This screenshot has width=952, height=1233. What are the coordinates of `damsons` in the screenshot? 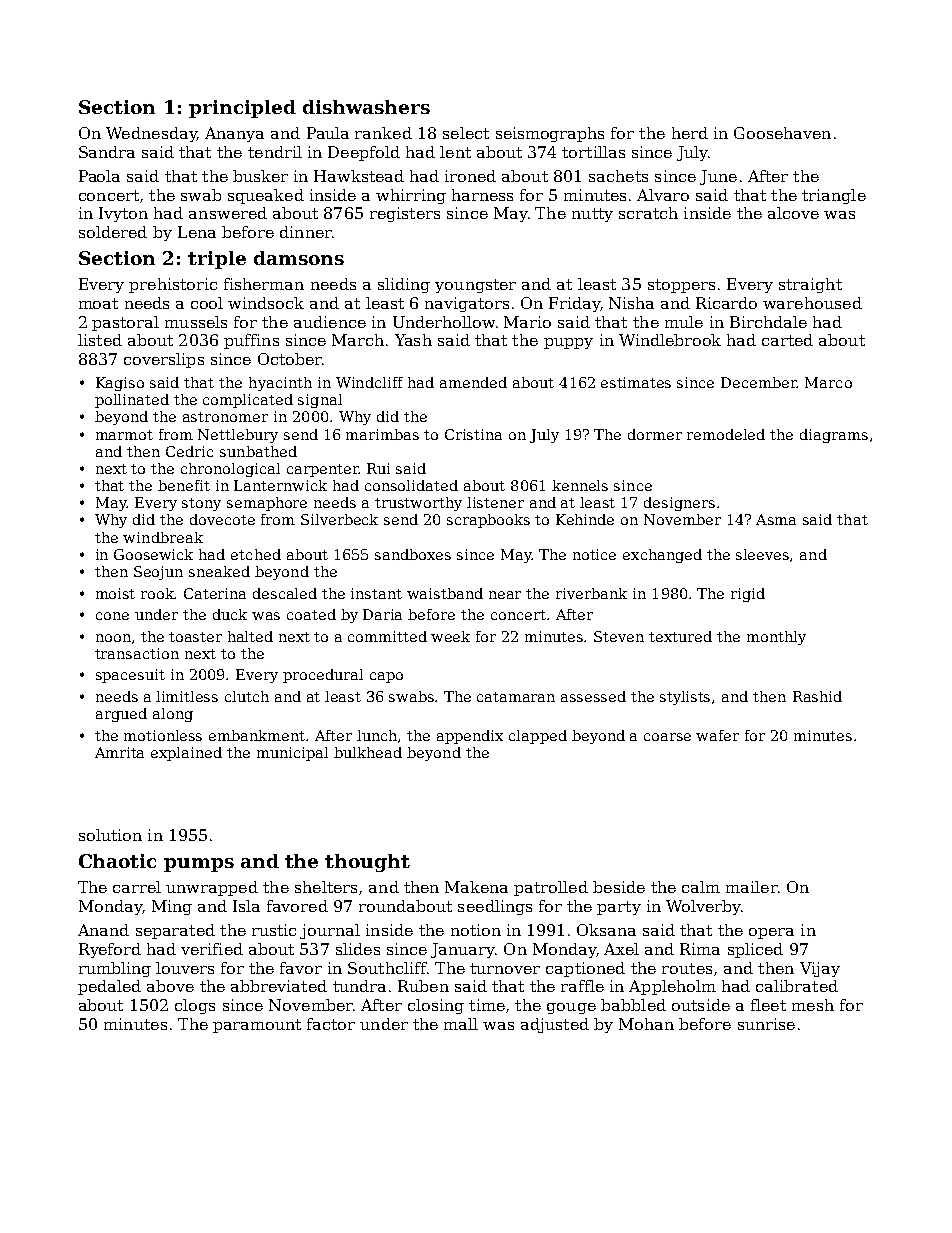 It's located at (299, 258).
